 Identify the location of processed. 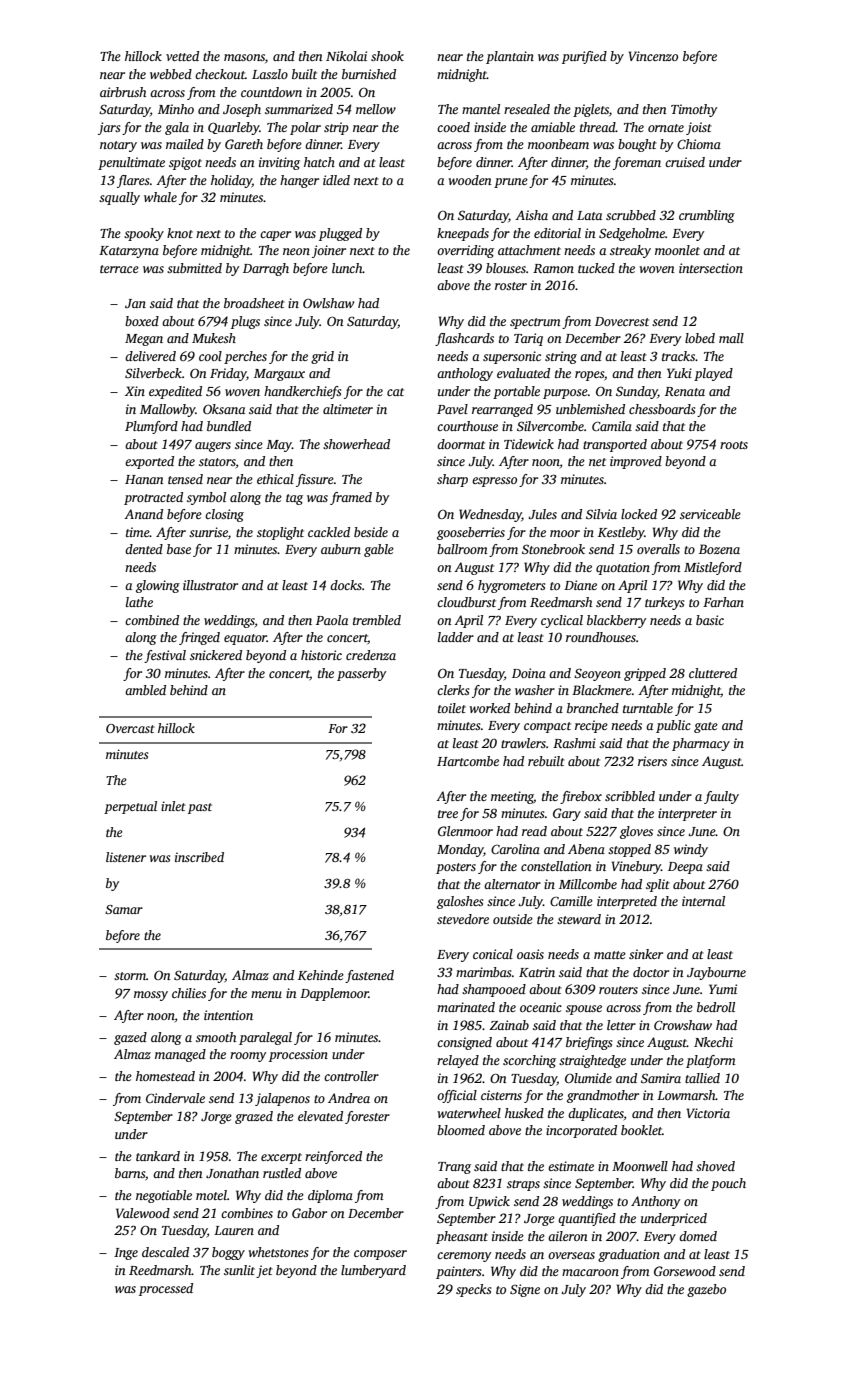
(166, 1289).
